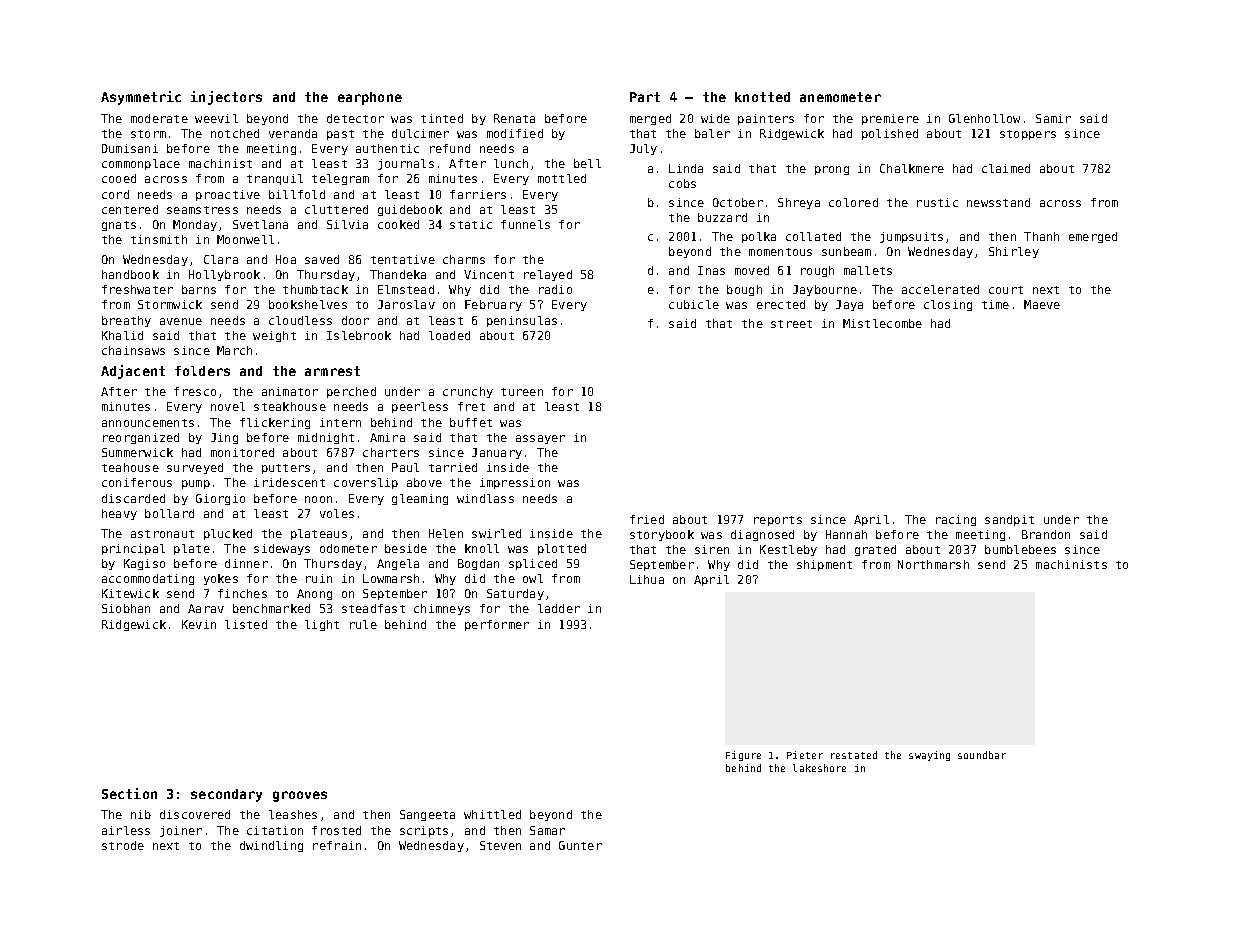  I want to click on Kevin, so click(199, 624).
